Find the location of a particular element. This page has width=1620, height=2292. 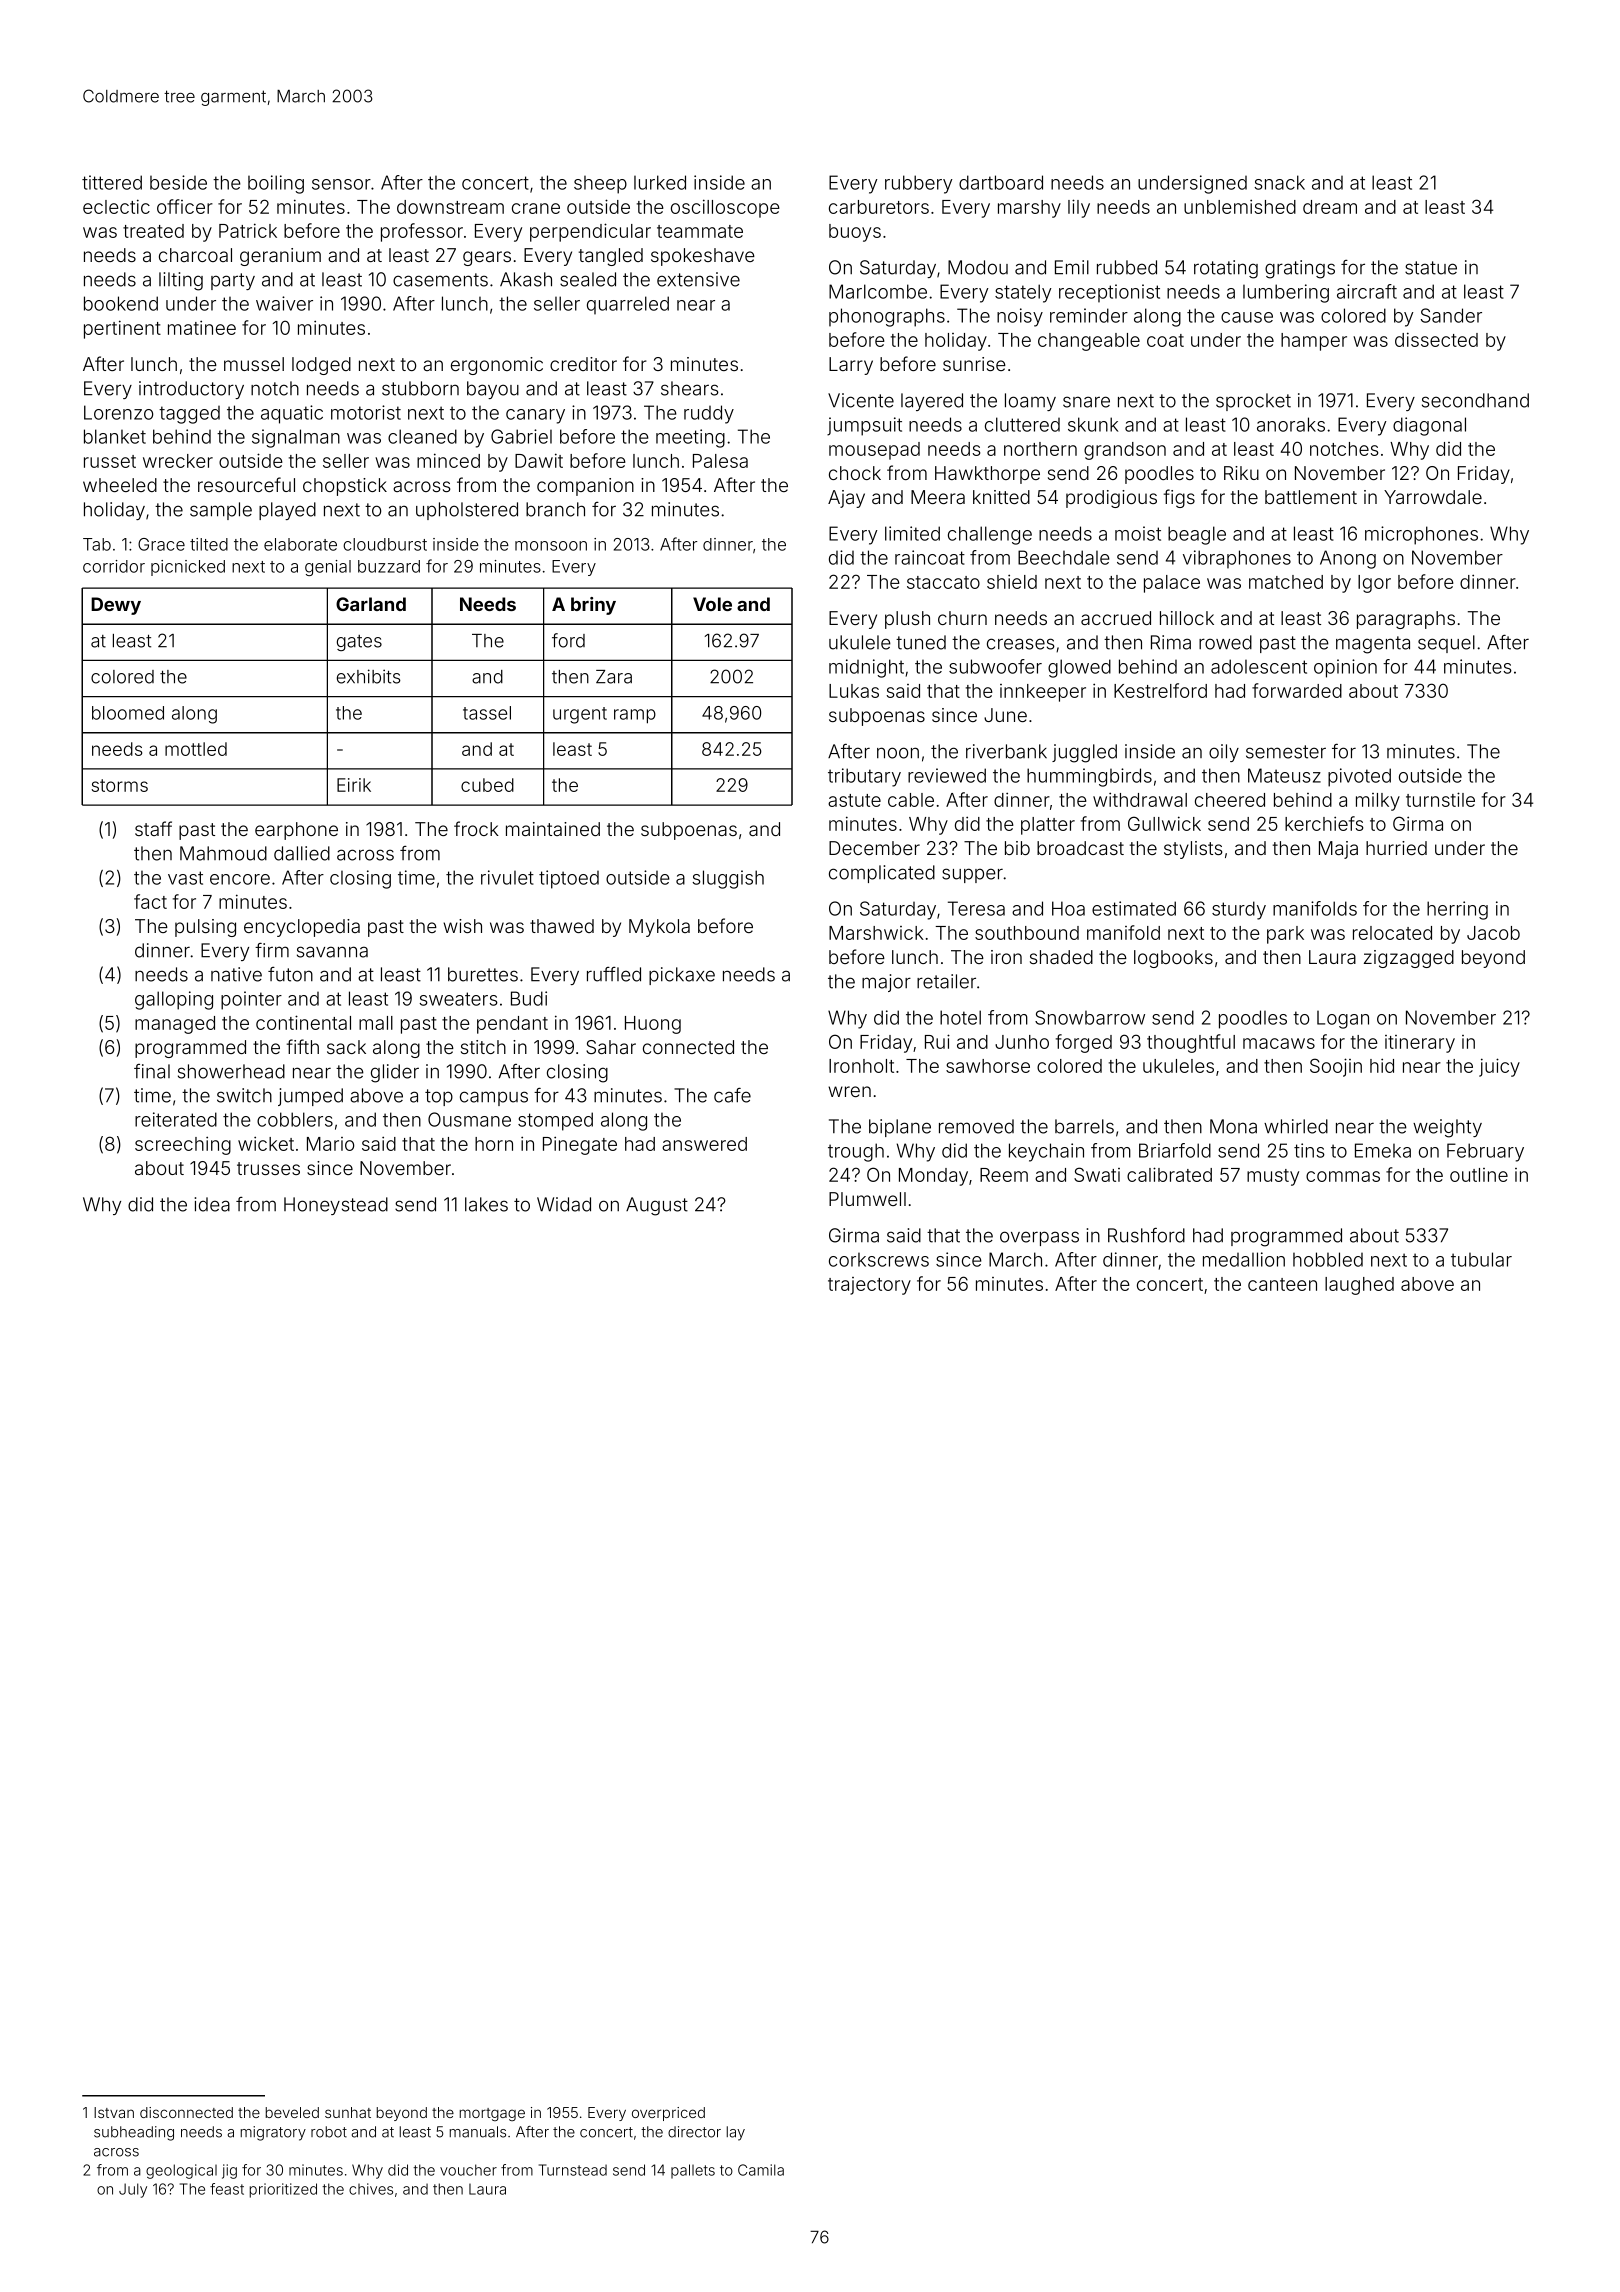

Honeystead is located at coordinates (336, 1206).
